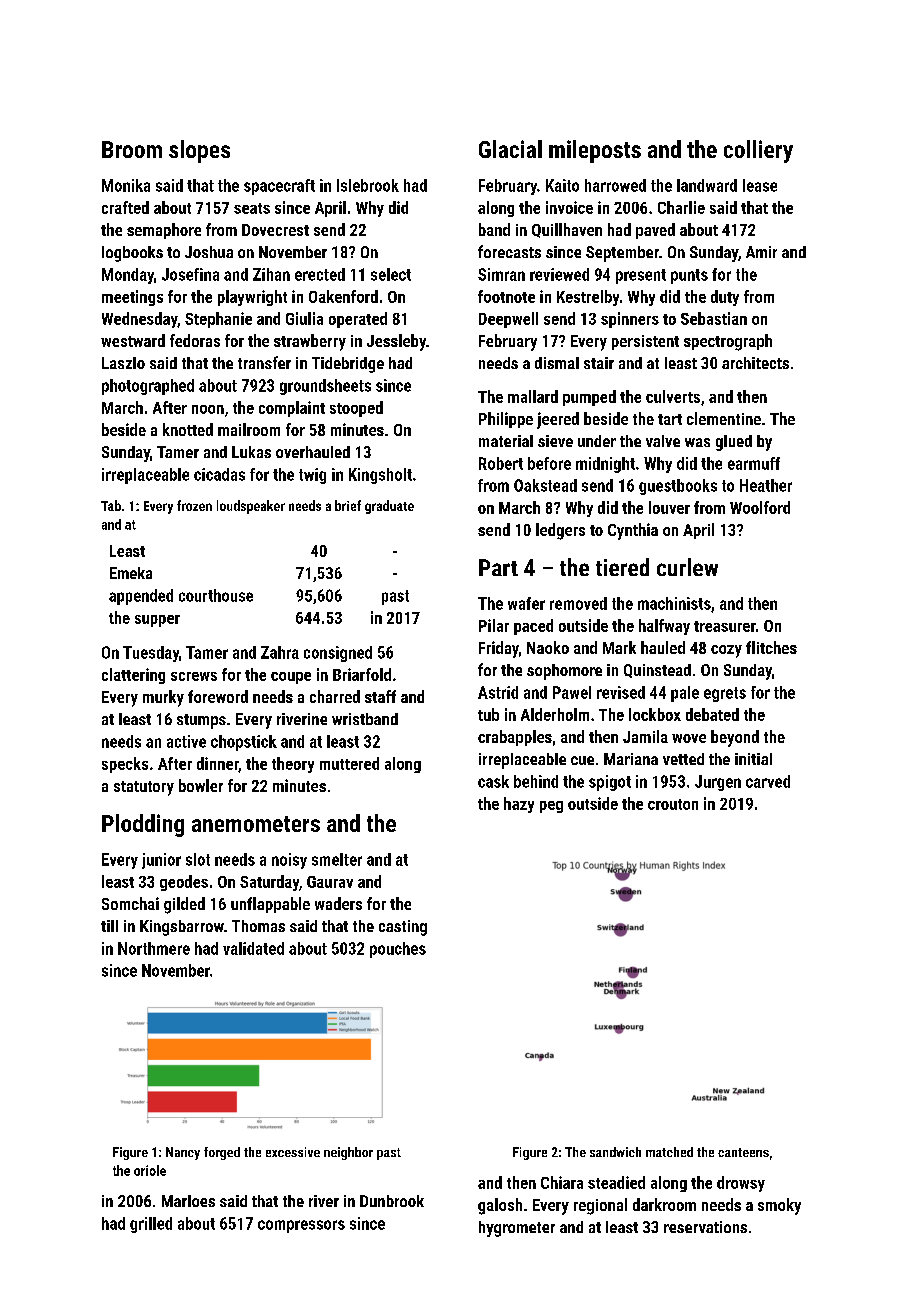 The width and height of the page is (908, 1316). I want to click on hazy, so click(519, 805).
